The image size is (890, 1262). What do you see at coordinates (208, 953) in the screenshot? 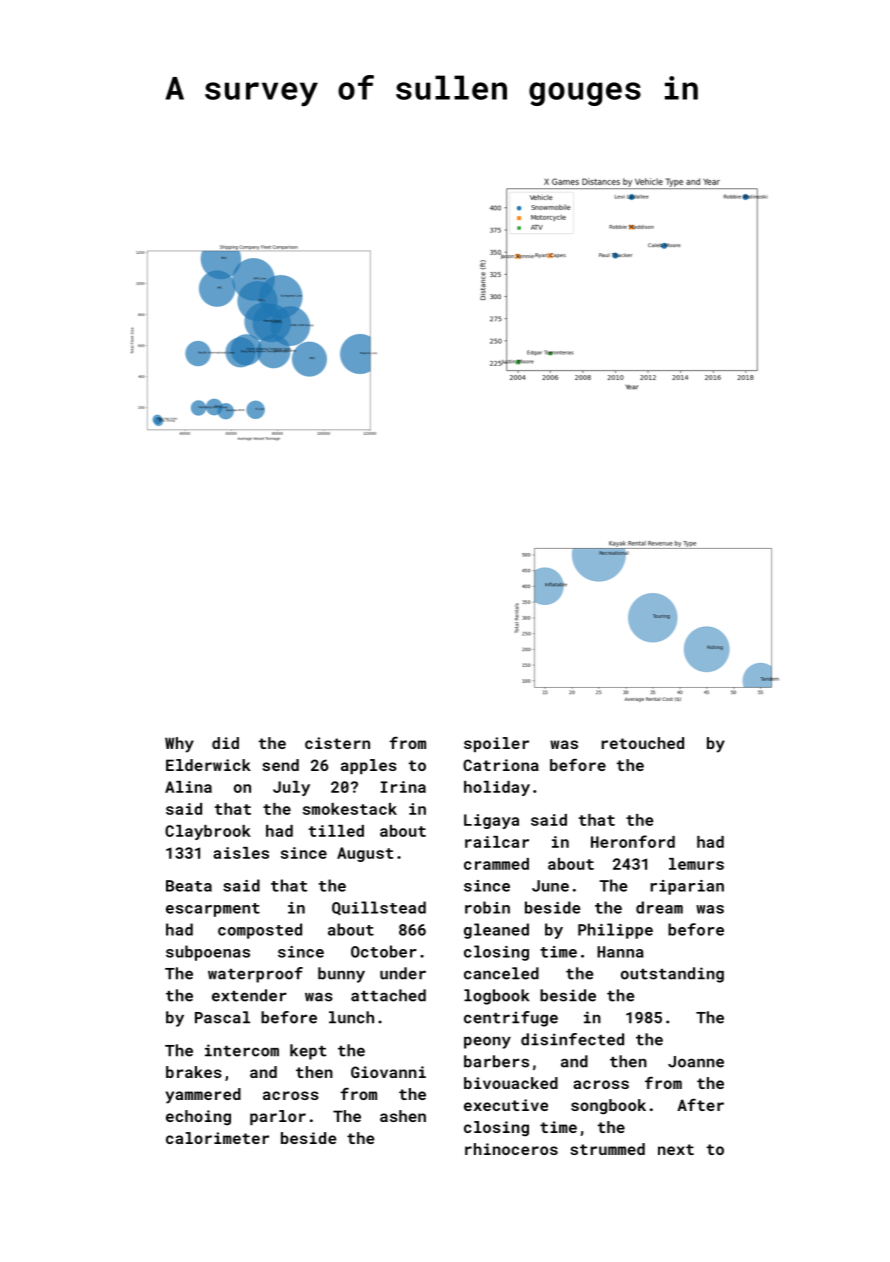
I see `subpoenas` at bounding box center [208, 953].
